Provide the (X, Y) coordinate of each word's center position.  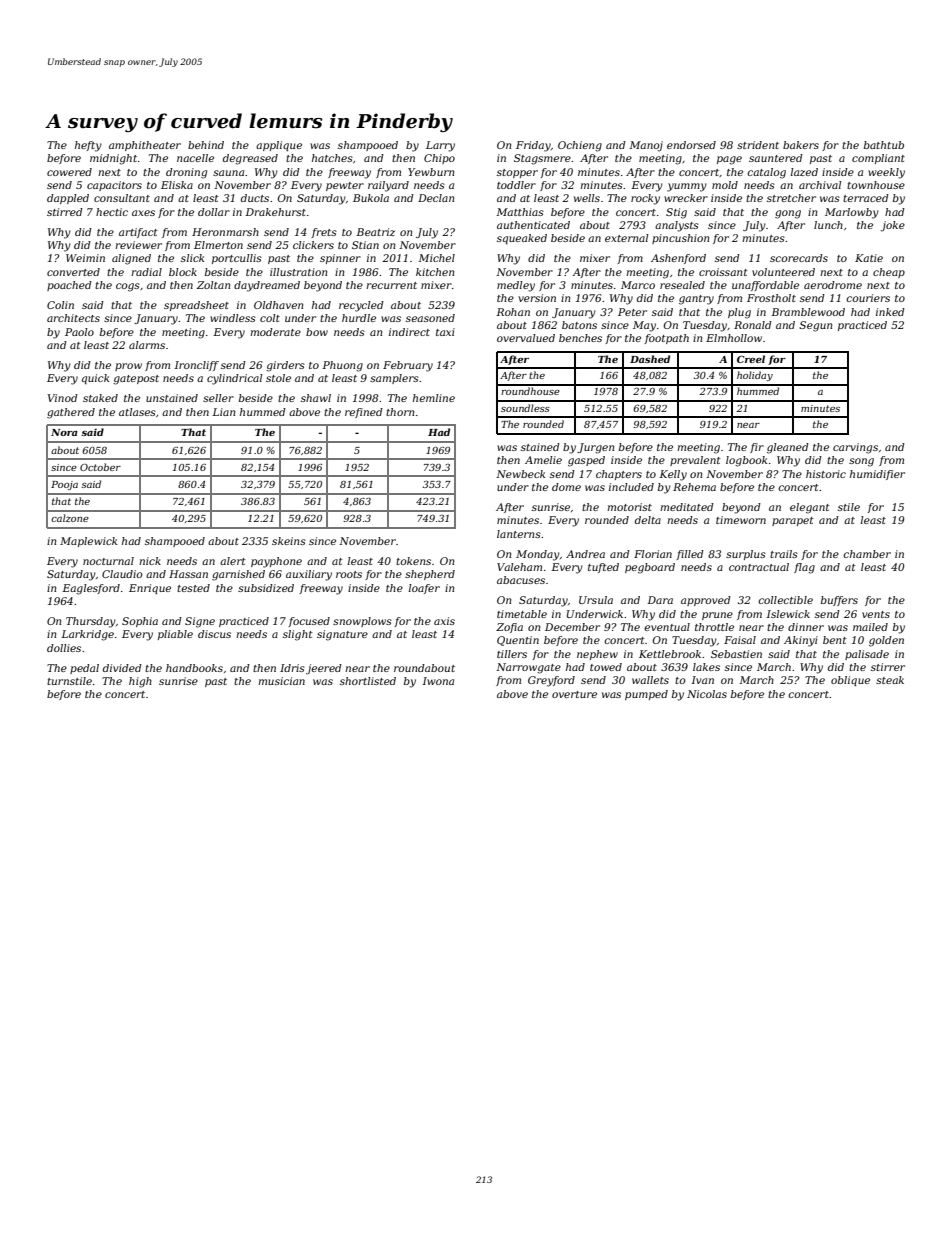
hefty (88, 146)
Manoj (646, 146)
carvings (855, 448)
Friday (533, 146)
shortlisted (368, 681)
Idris (292, 668)
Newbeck (520, 474)
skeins (289, 541)
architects (73, 318)
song (861, 462)
